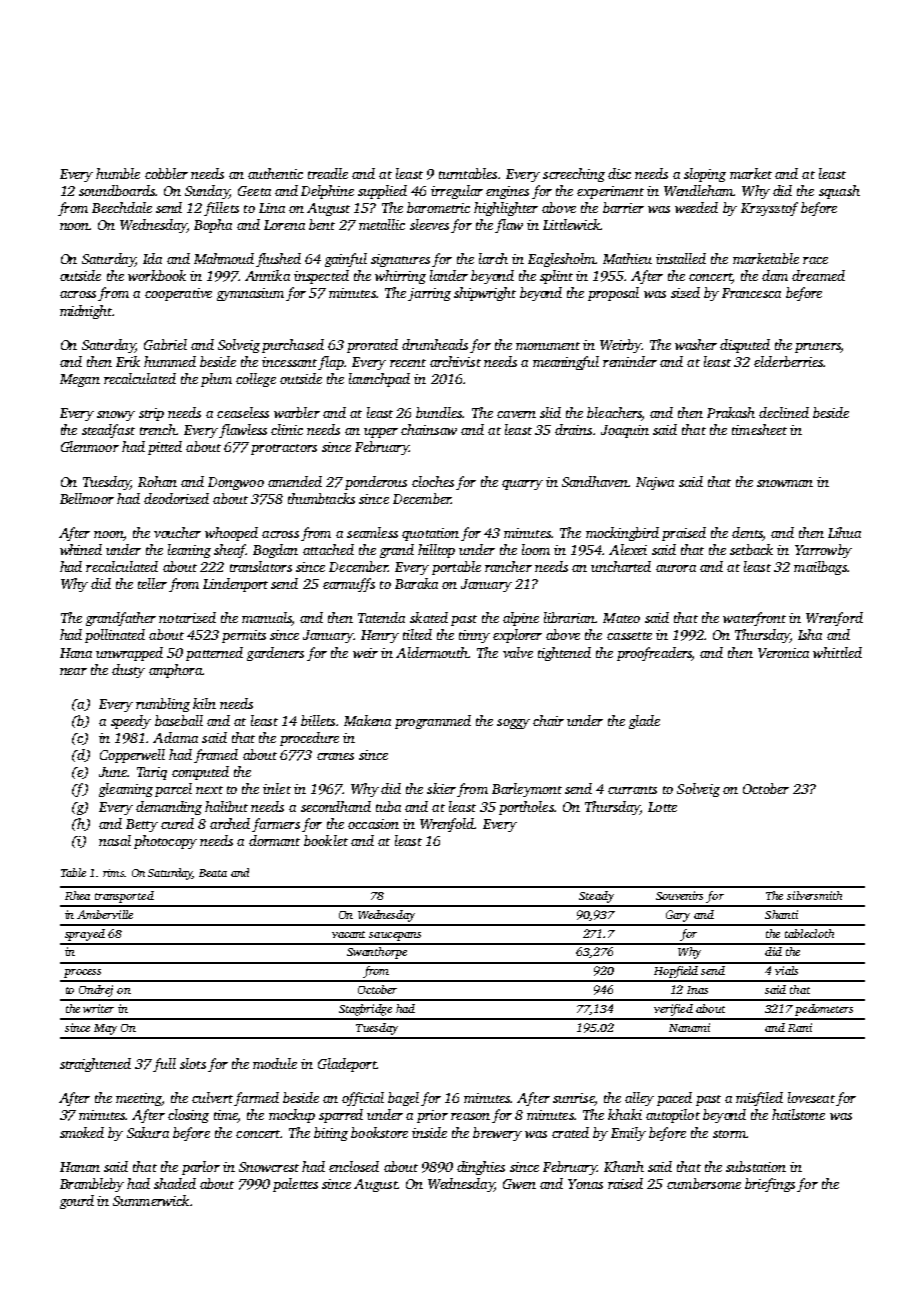  Describe the element at coordinates (455, 361) in the image. I see `archivist` at that location.
